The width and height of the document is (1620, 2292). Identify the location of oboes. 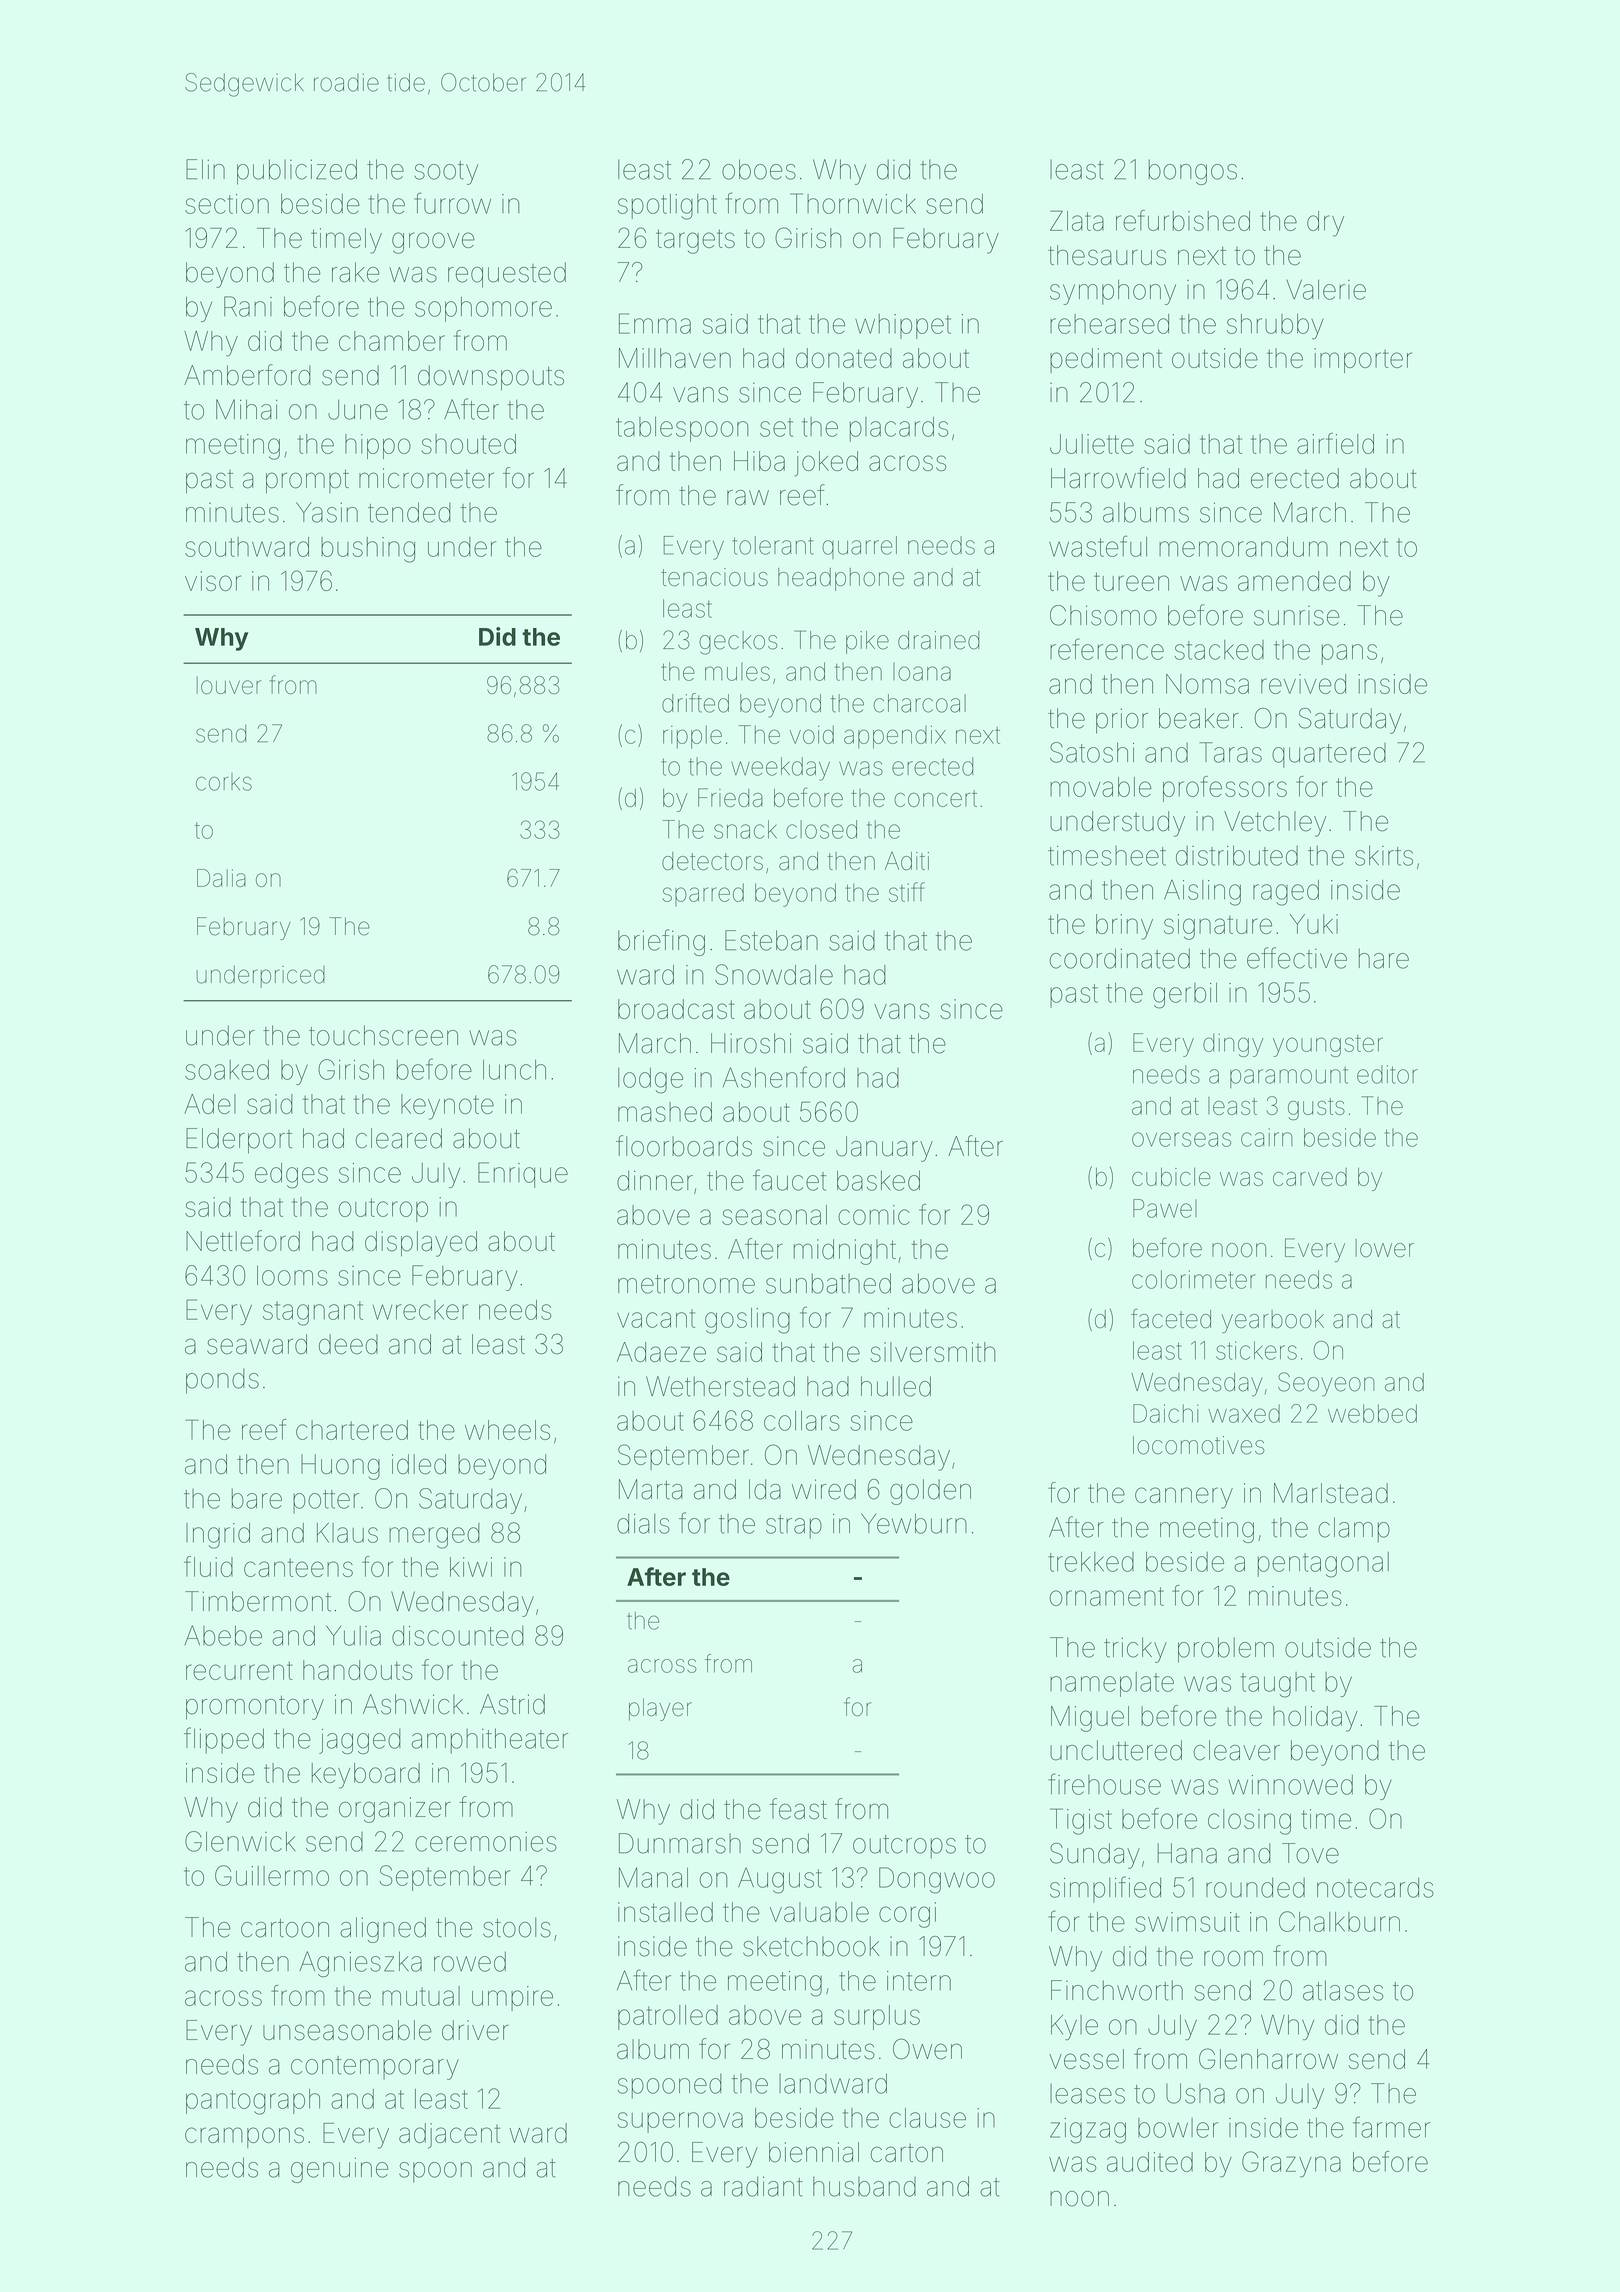
(759, 169).
